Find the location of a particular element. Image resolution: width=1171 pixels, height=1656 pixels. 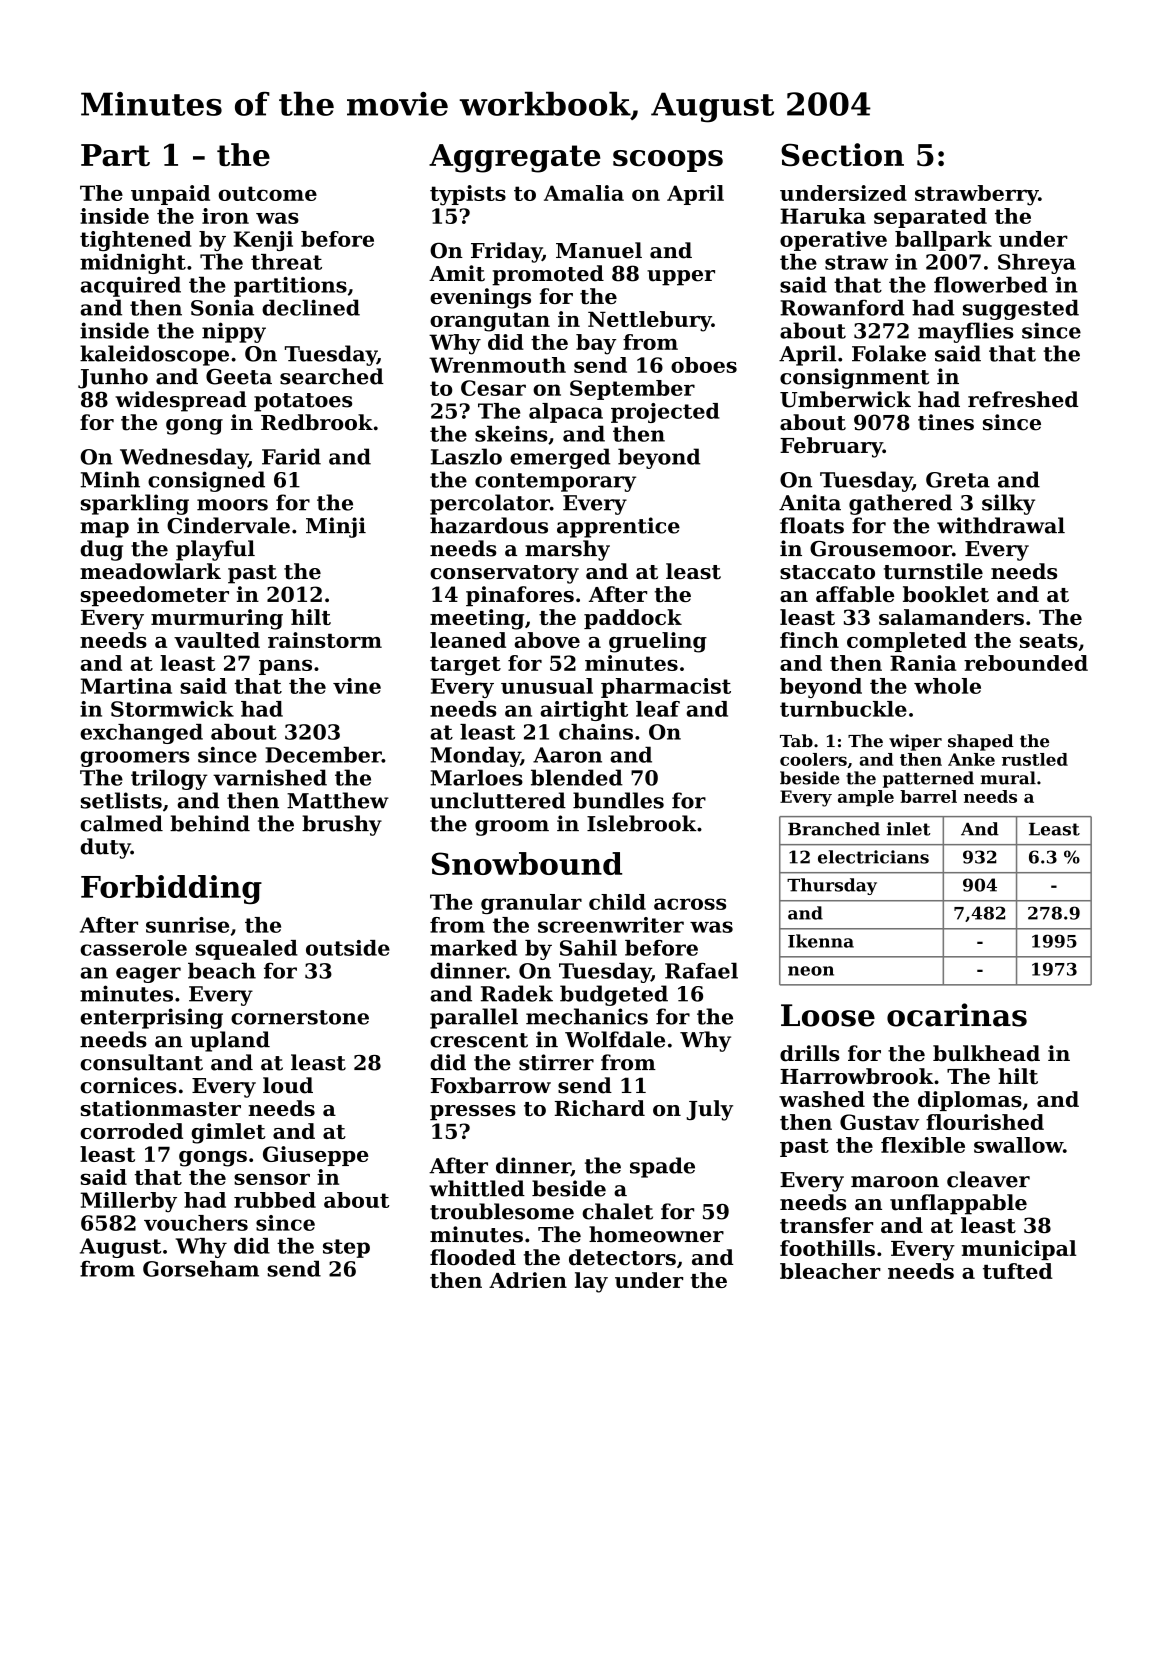

Aggregate is located at coordinates (514, 158).
